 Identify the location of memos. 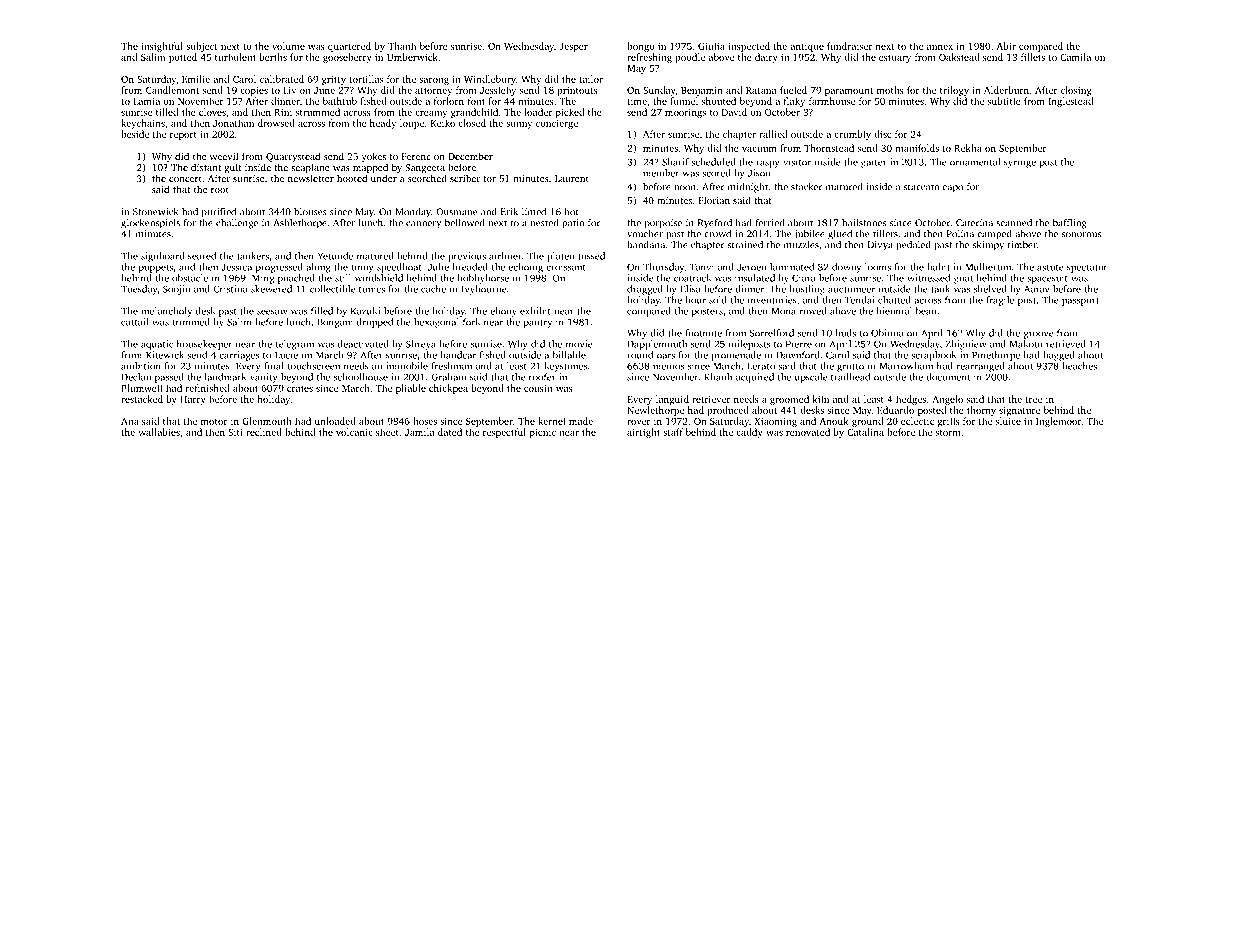
(668, 367).
